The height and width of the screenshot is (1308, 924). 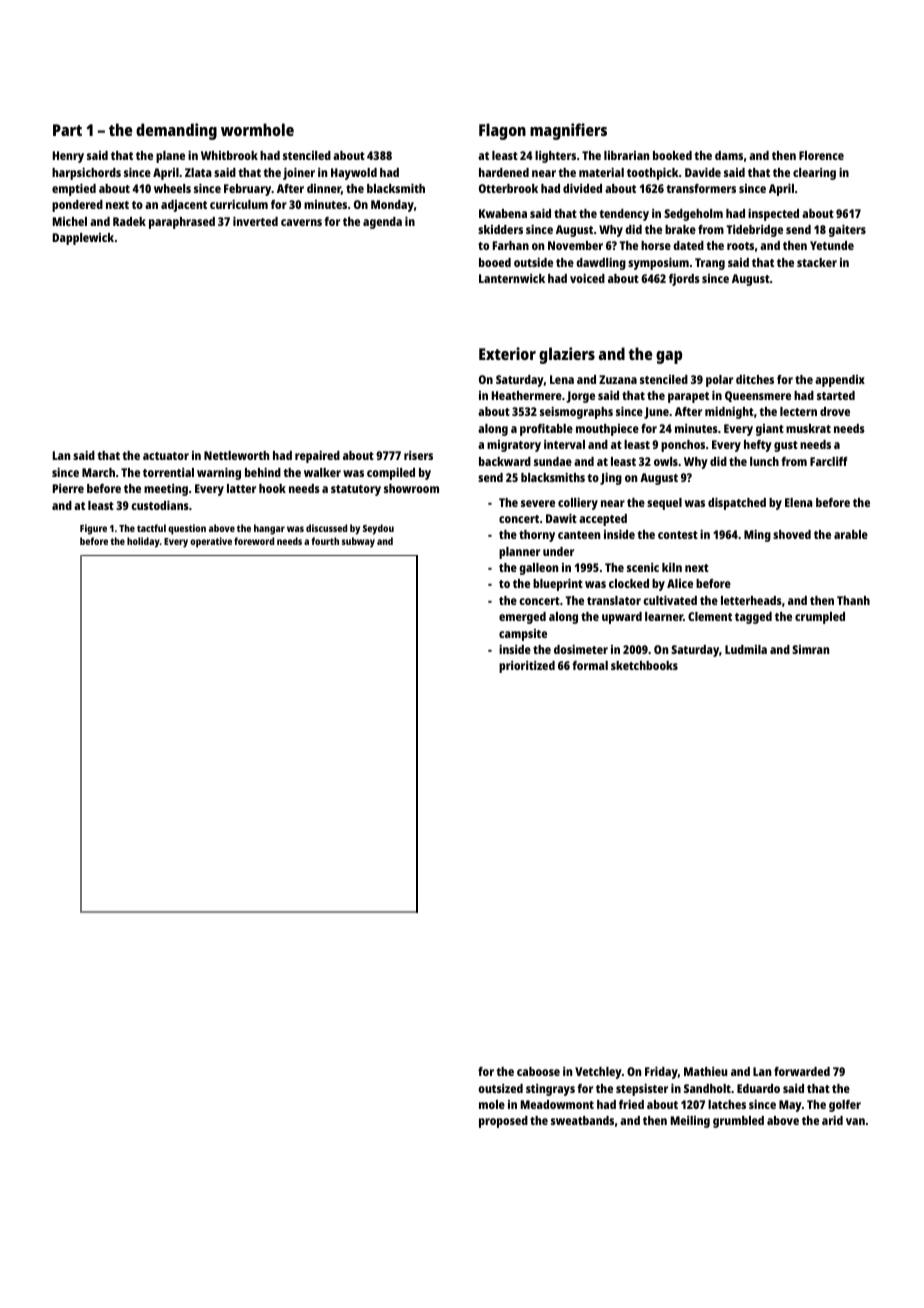 What do you see at coordinates (492, 1104) in the screenshot?
I see `mole` at bounding box center [492, 1104].
